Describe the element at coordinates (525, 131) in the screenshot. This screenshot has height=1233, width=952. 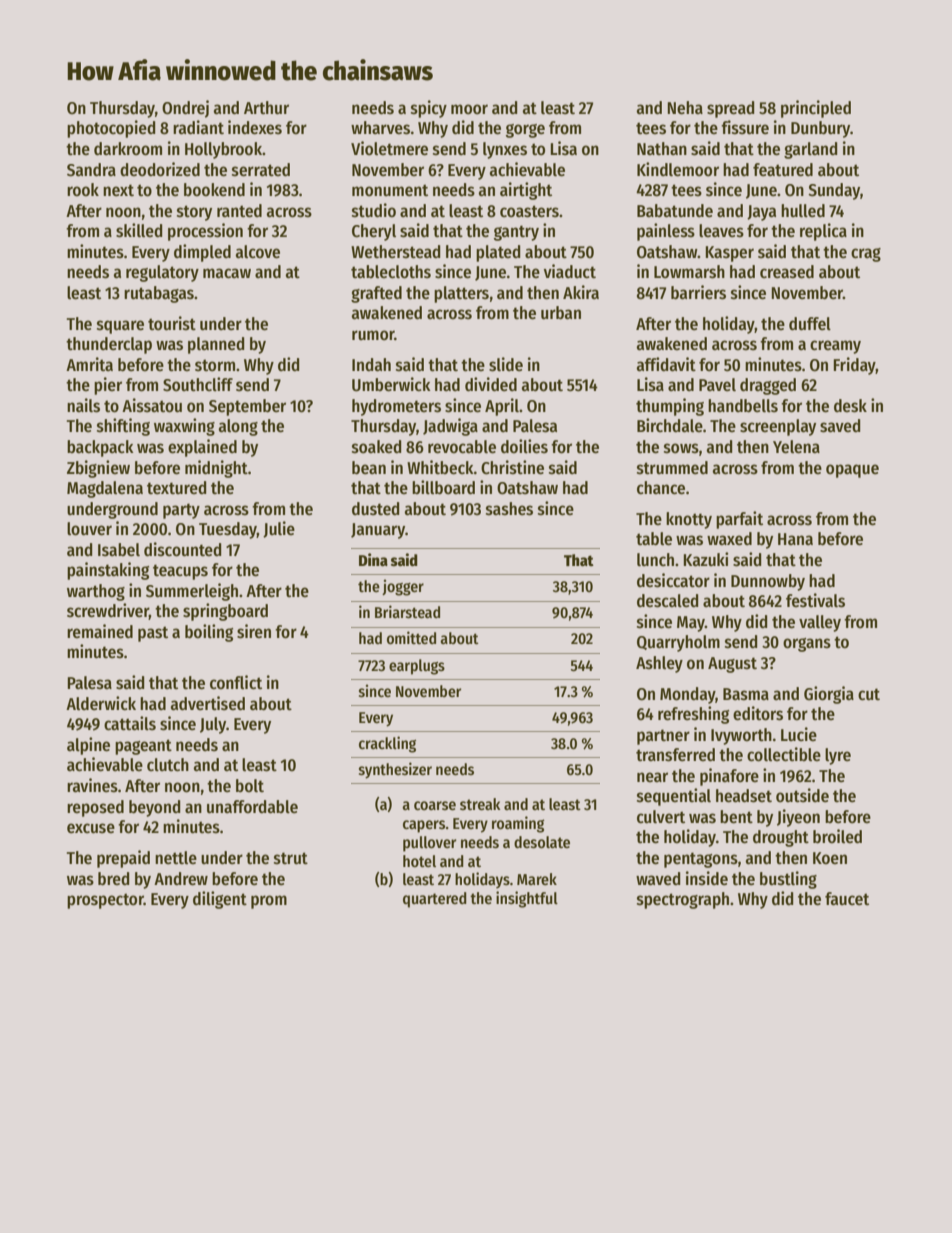
I see `gorge` at that location.
